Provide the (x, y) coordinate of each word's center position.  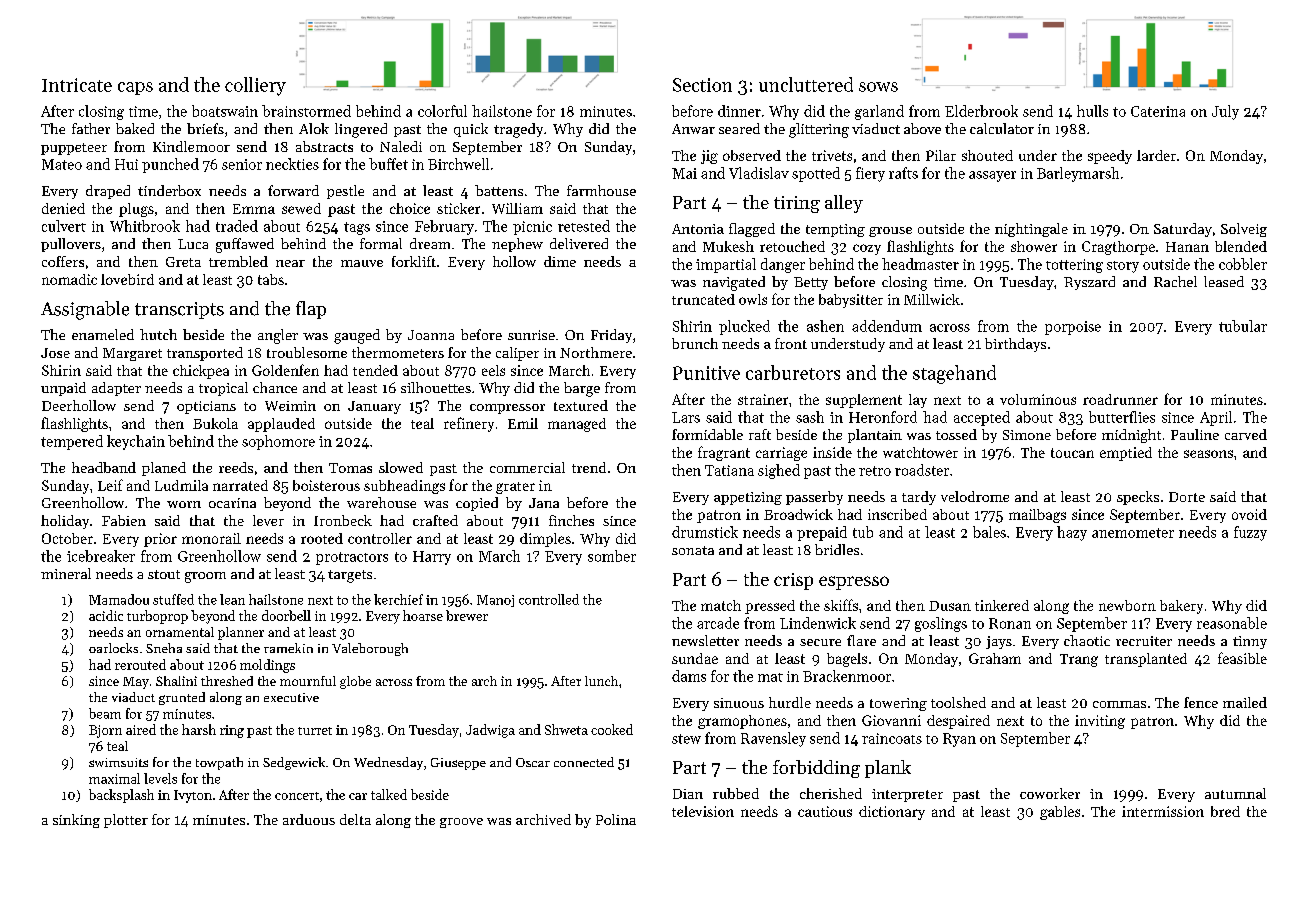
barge (582, 389)
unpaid (63, 389)
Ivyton (193, 796)
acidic (106, 615)
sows (878, 87)
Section (702, 85)
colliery (255, 86)
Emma (254, 209)
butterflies (1122, 417)
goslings (941, 624)
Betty (811, 283)
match (721, 605)
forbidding (816, 769)
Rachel (1175, 281)
